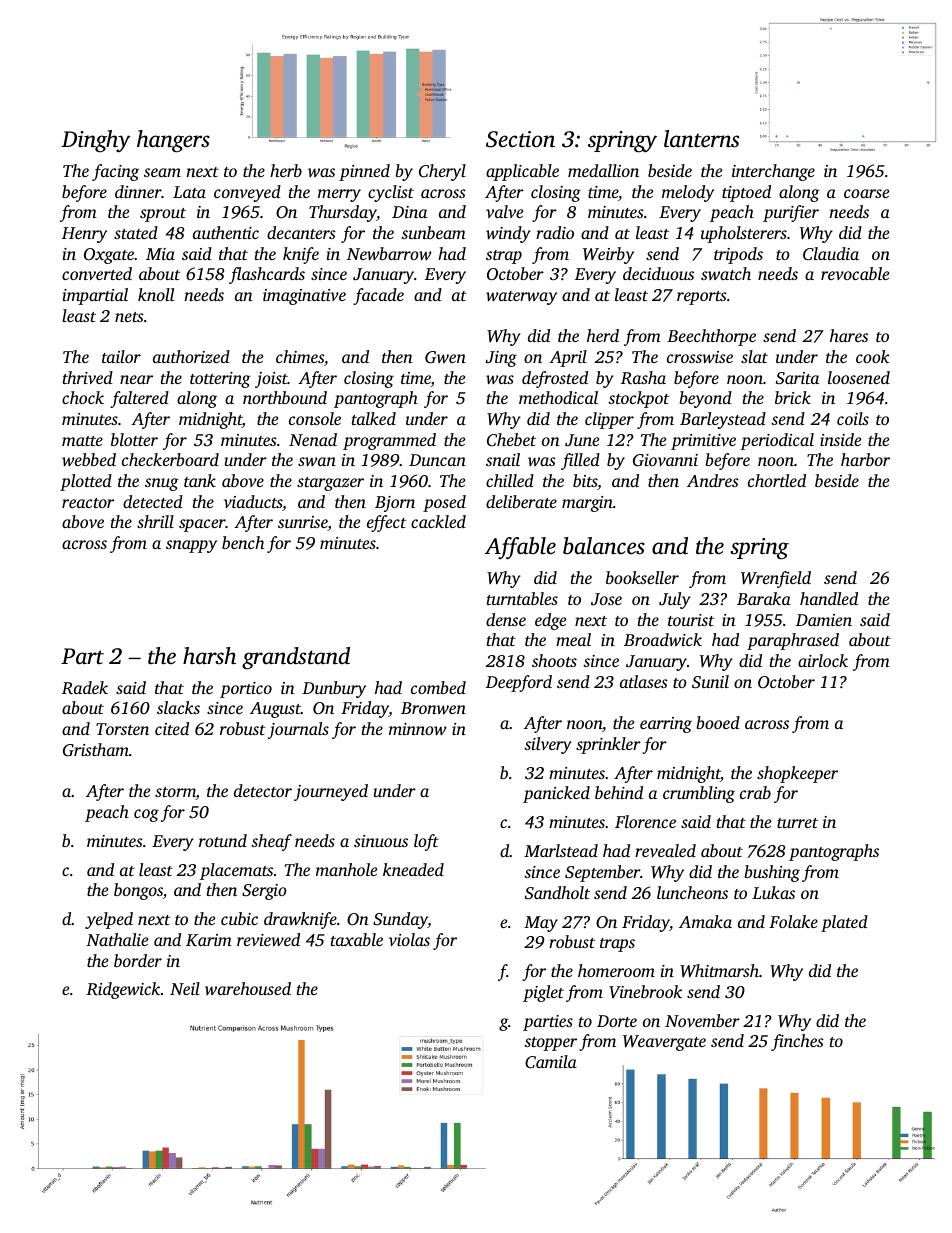 The height and width of the document is (1233, 952). What do you see at coordinates (178, 707) in the document?
I see `slacks` at bounding box center [178, 707].
